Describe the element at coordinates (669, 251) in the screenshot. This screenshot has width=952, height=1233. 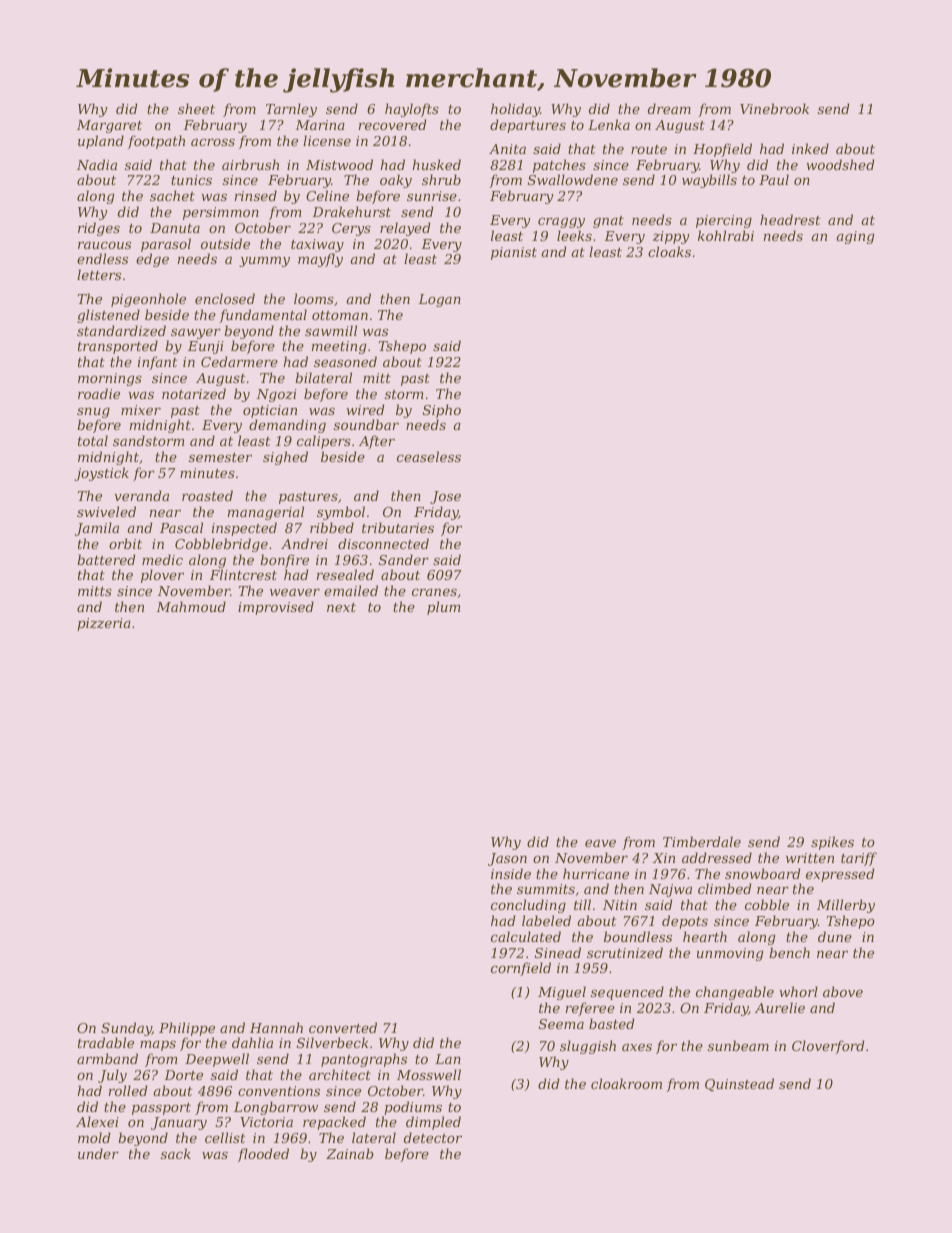
I see `cloaks` at that location.
